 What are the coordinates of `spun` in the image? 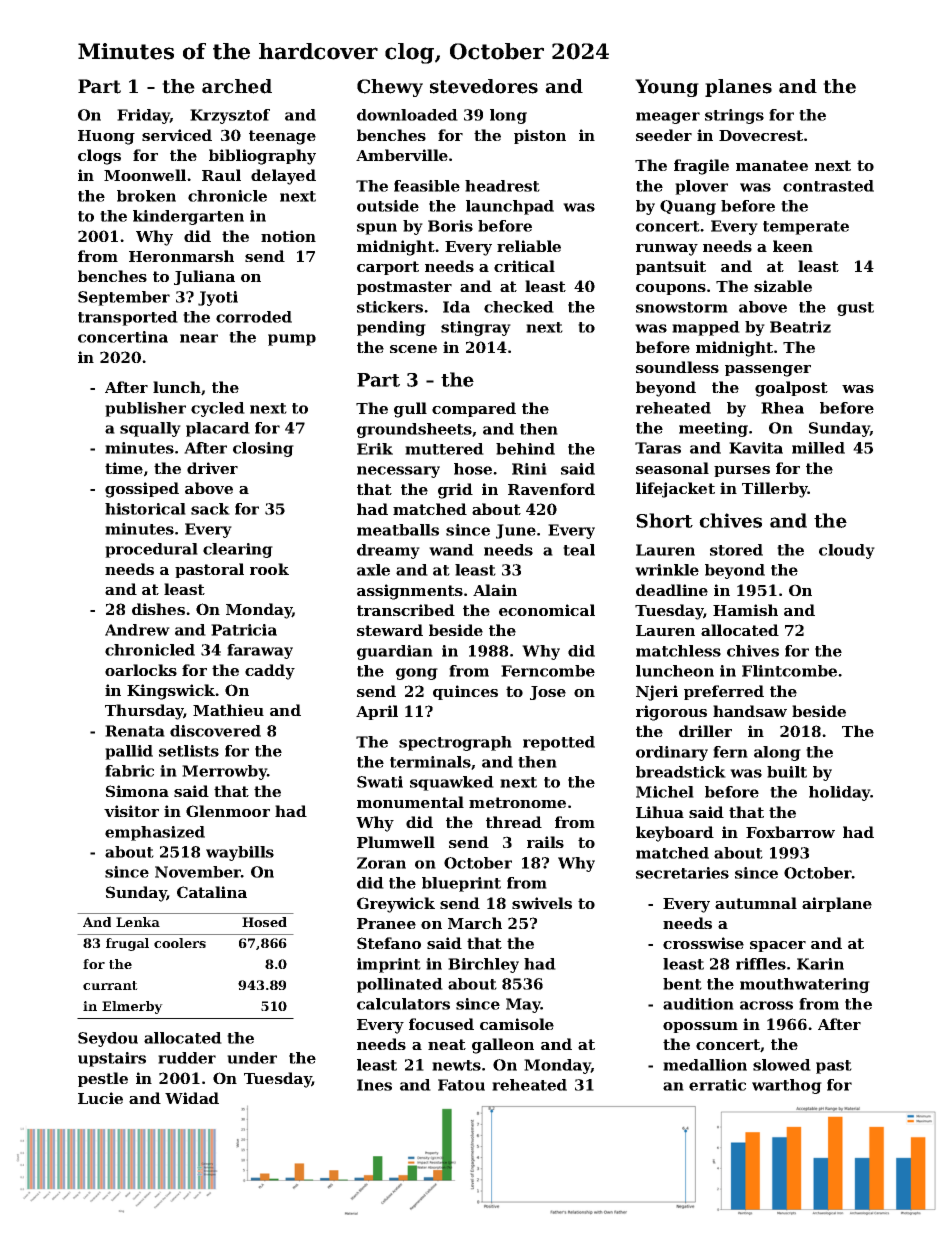 It's located at (377, 229).
